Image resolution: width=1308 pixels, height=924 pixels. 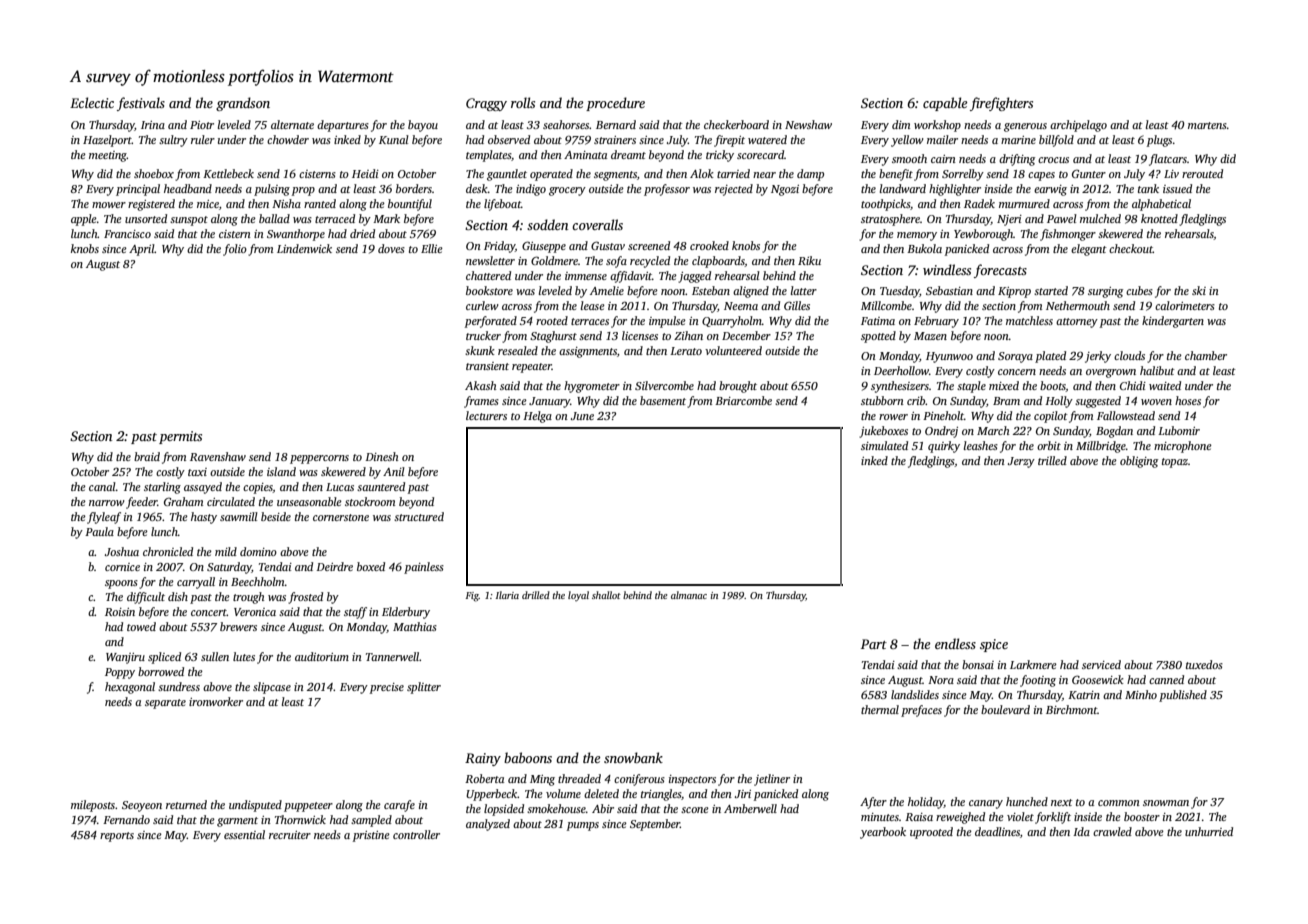 I want to click on Paula, so click(x=99, y=531).
